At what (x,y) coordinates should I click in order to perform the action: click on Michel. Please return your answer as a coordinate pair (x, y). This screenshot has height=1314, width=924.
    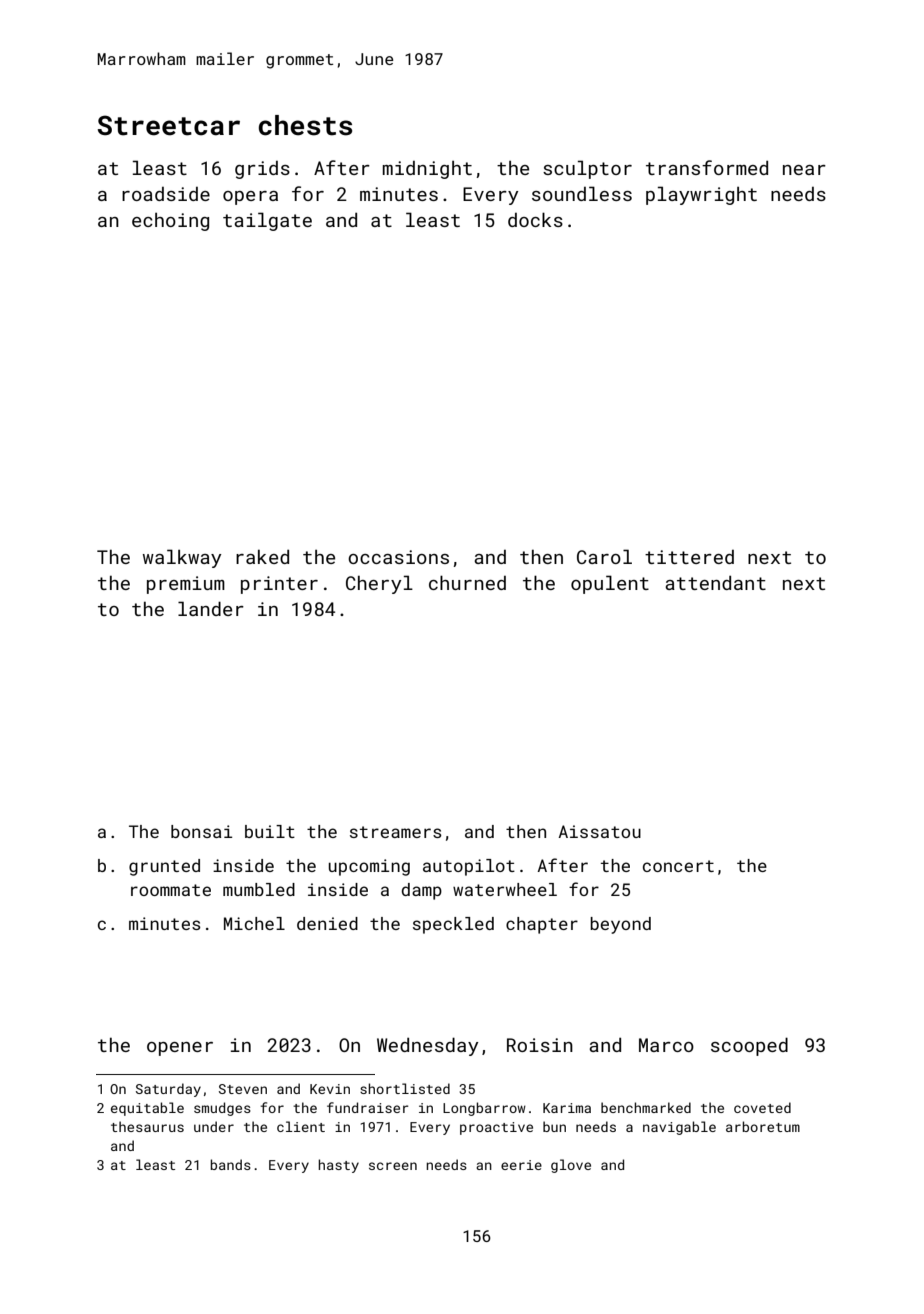
    Looking at the image, I should click on (254, 923).
